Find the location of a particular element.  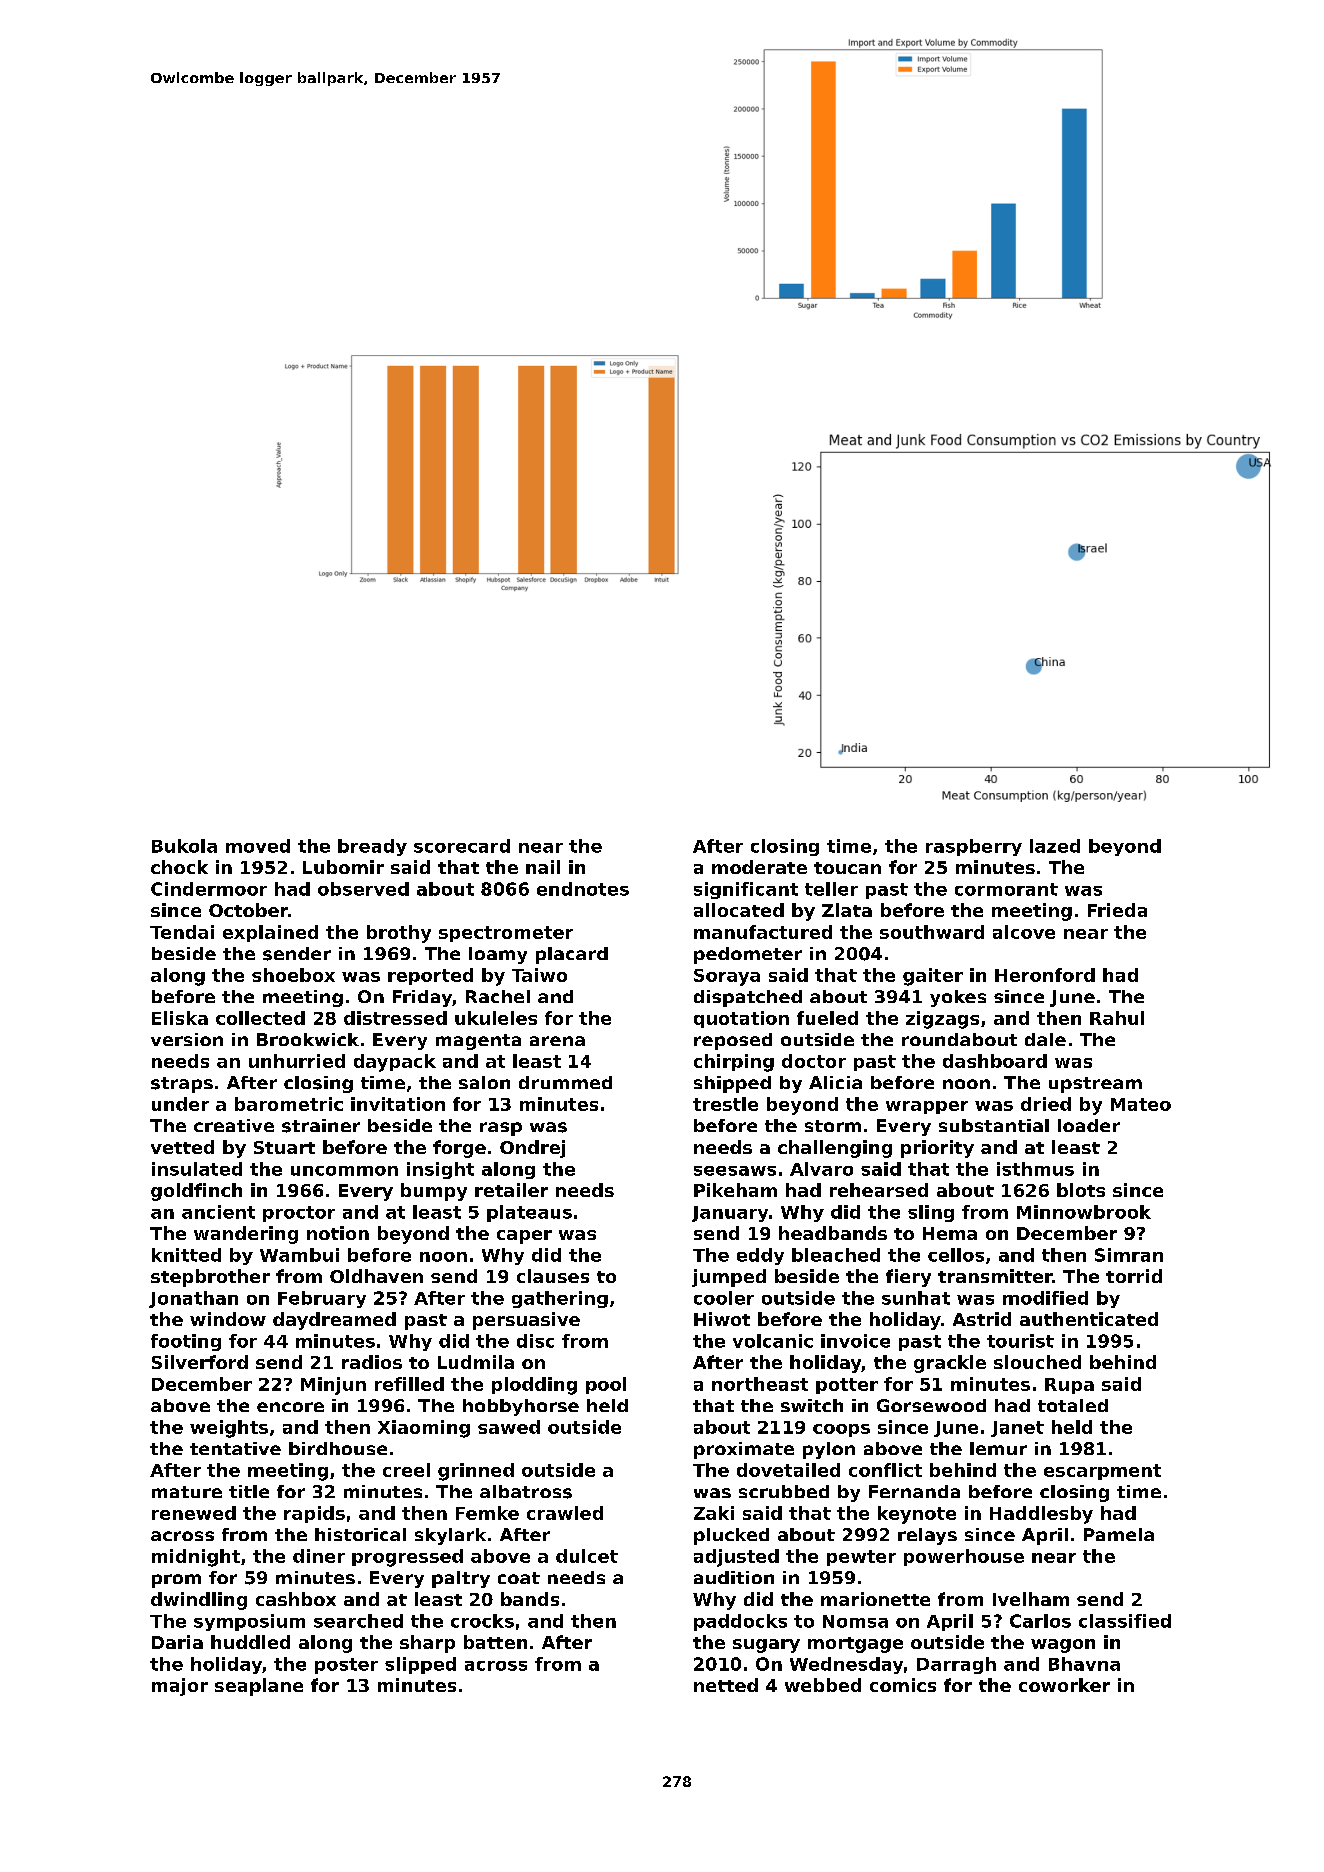

Ludmila is located at coordinates (476, 1362).
